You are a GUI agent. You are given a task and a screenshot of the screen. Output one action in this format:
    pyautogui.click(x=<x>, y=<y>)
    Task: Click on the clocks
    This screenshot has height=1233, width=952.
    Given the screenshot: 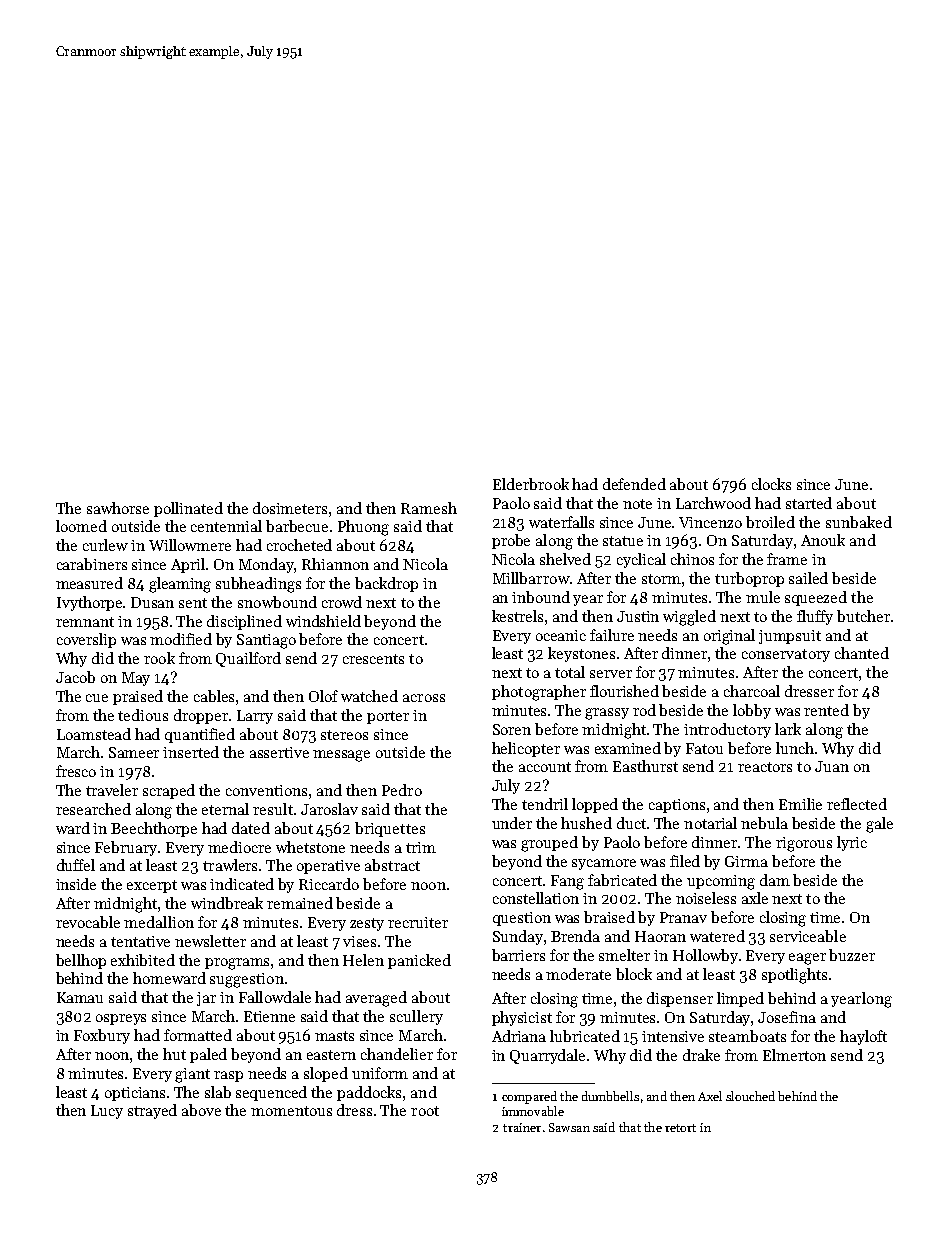 What is the action you would take?
    pyautogui.click(x=771, y=484)
